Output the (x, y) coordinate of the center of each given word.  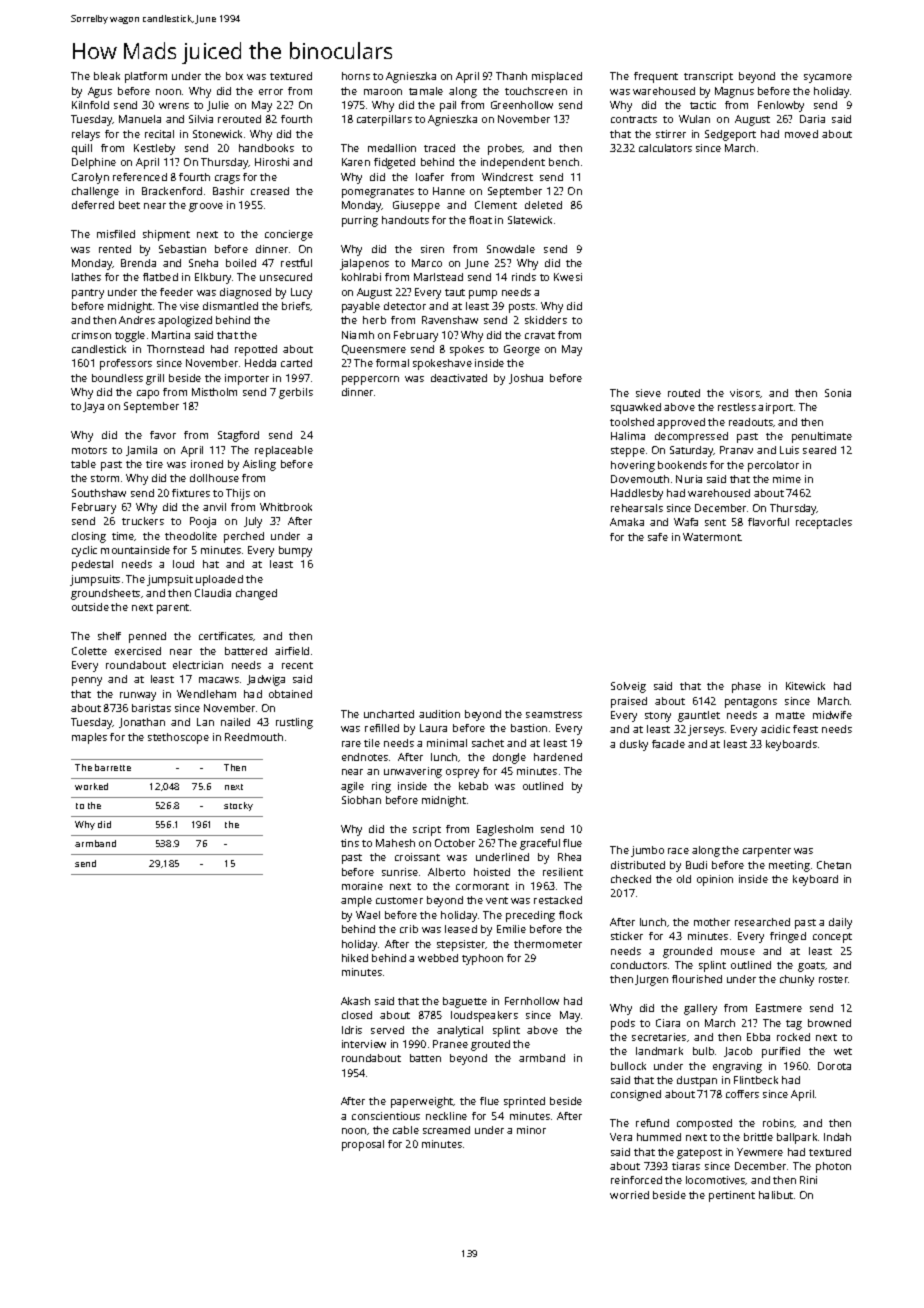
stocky (238, 806)
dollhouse (214, 478)
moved (801, 134)
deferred (93, 205)
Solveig (628, 687)
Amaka (627, 522)
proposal (363, 1145)
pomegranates (378, 193)
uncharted (389, 714)
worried (629, 1195)
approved (681, 423)
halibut (776, 1195)
